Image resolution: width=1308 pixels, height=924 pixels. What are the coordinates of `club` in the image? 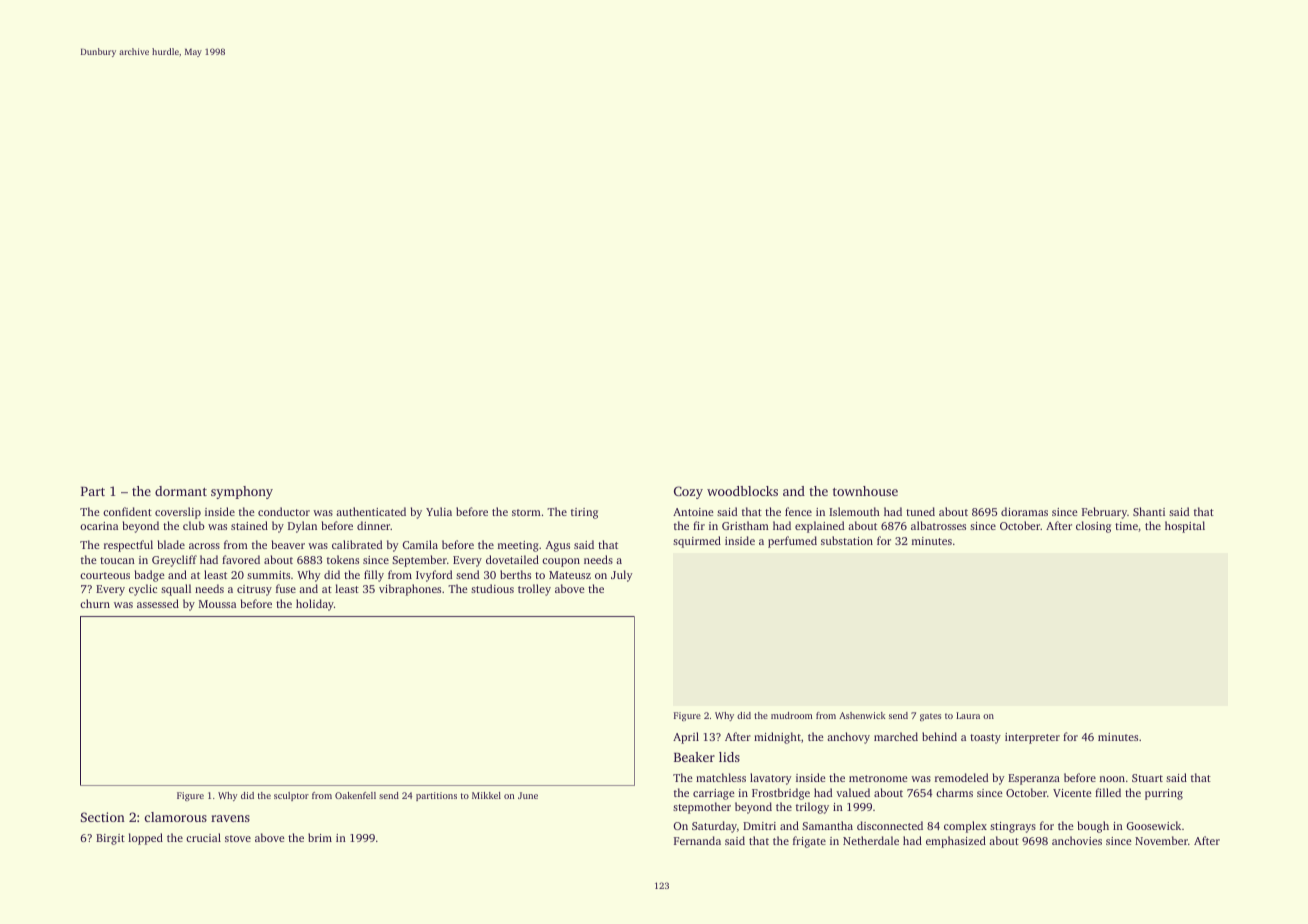 It's located at (194, 525).
